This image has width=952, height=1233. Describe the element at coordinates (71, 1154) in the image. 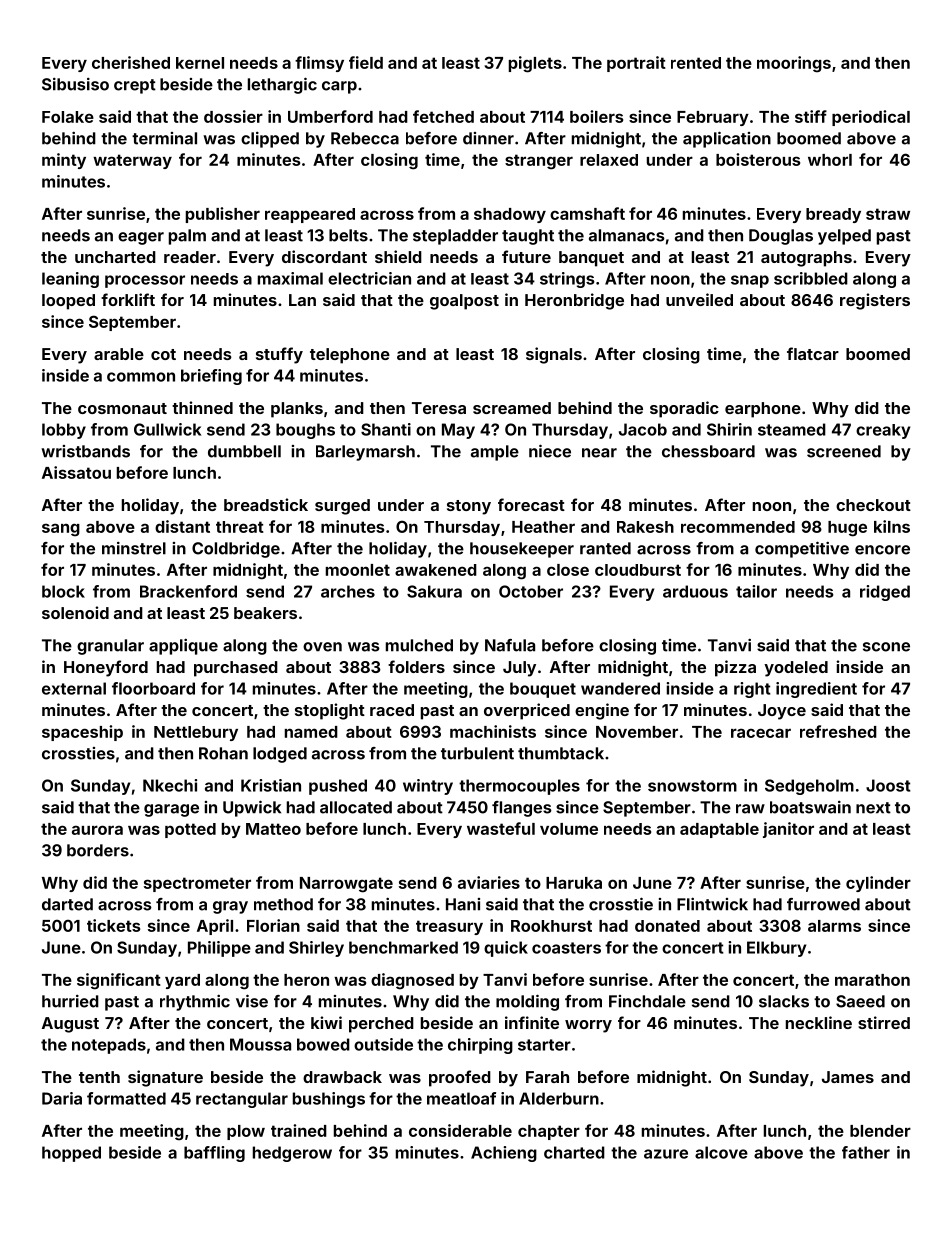

I see `hopped` at that location.
